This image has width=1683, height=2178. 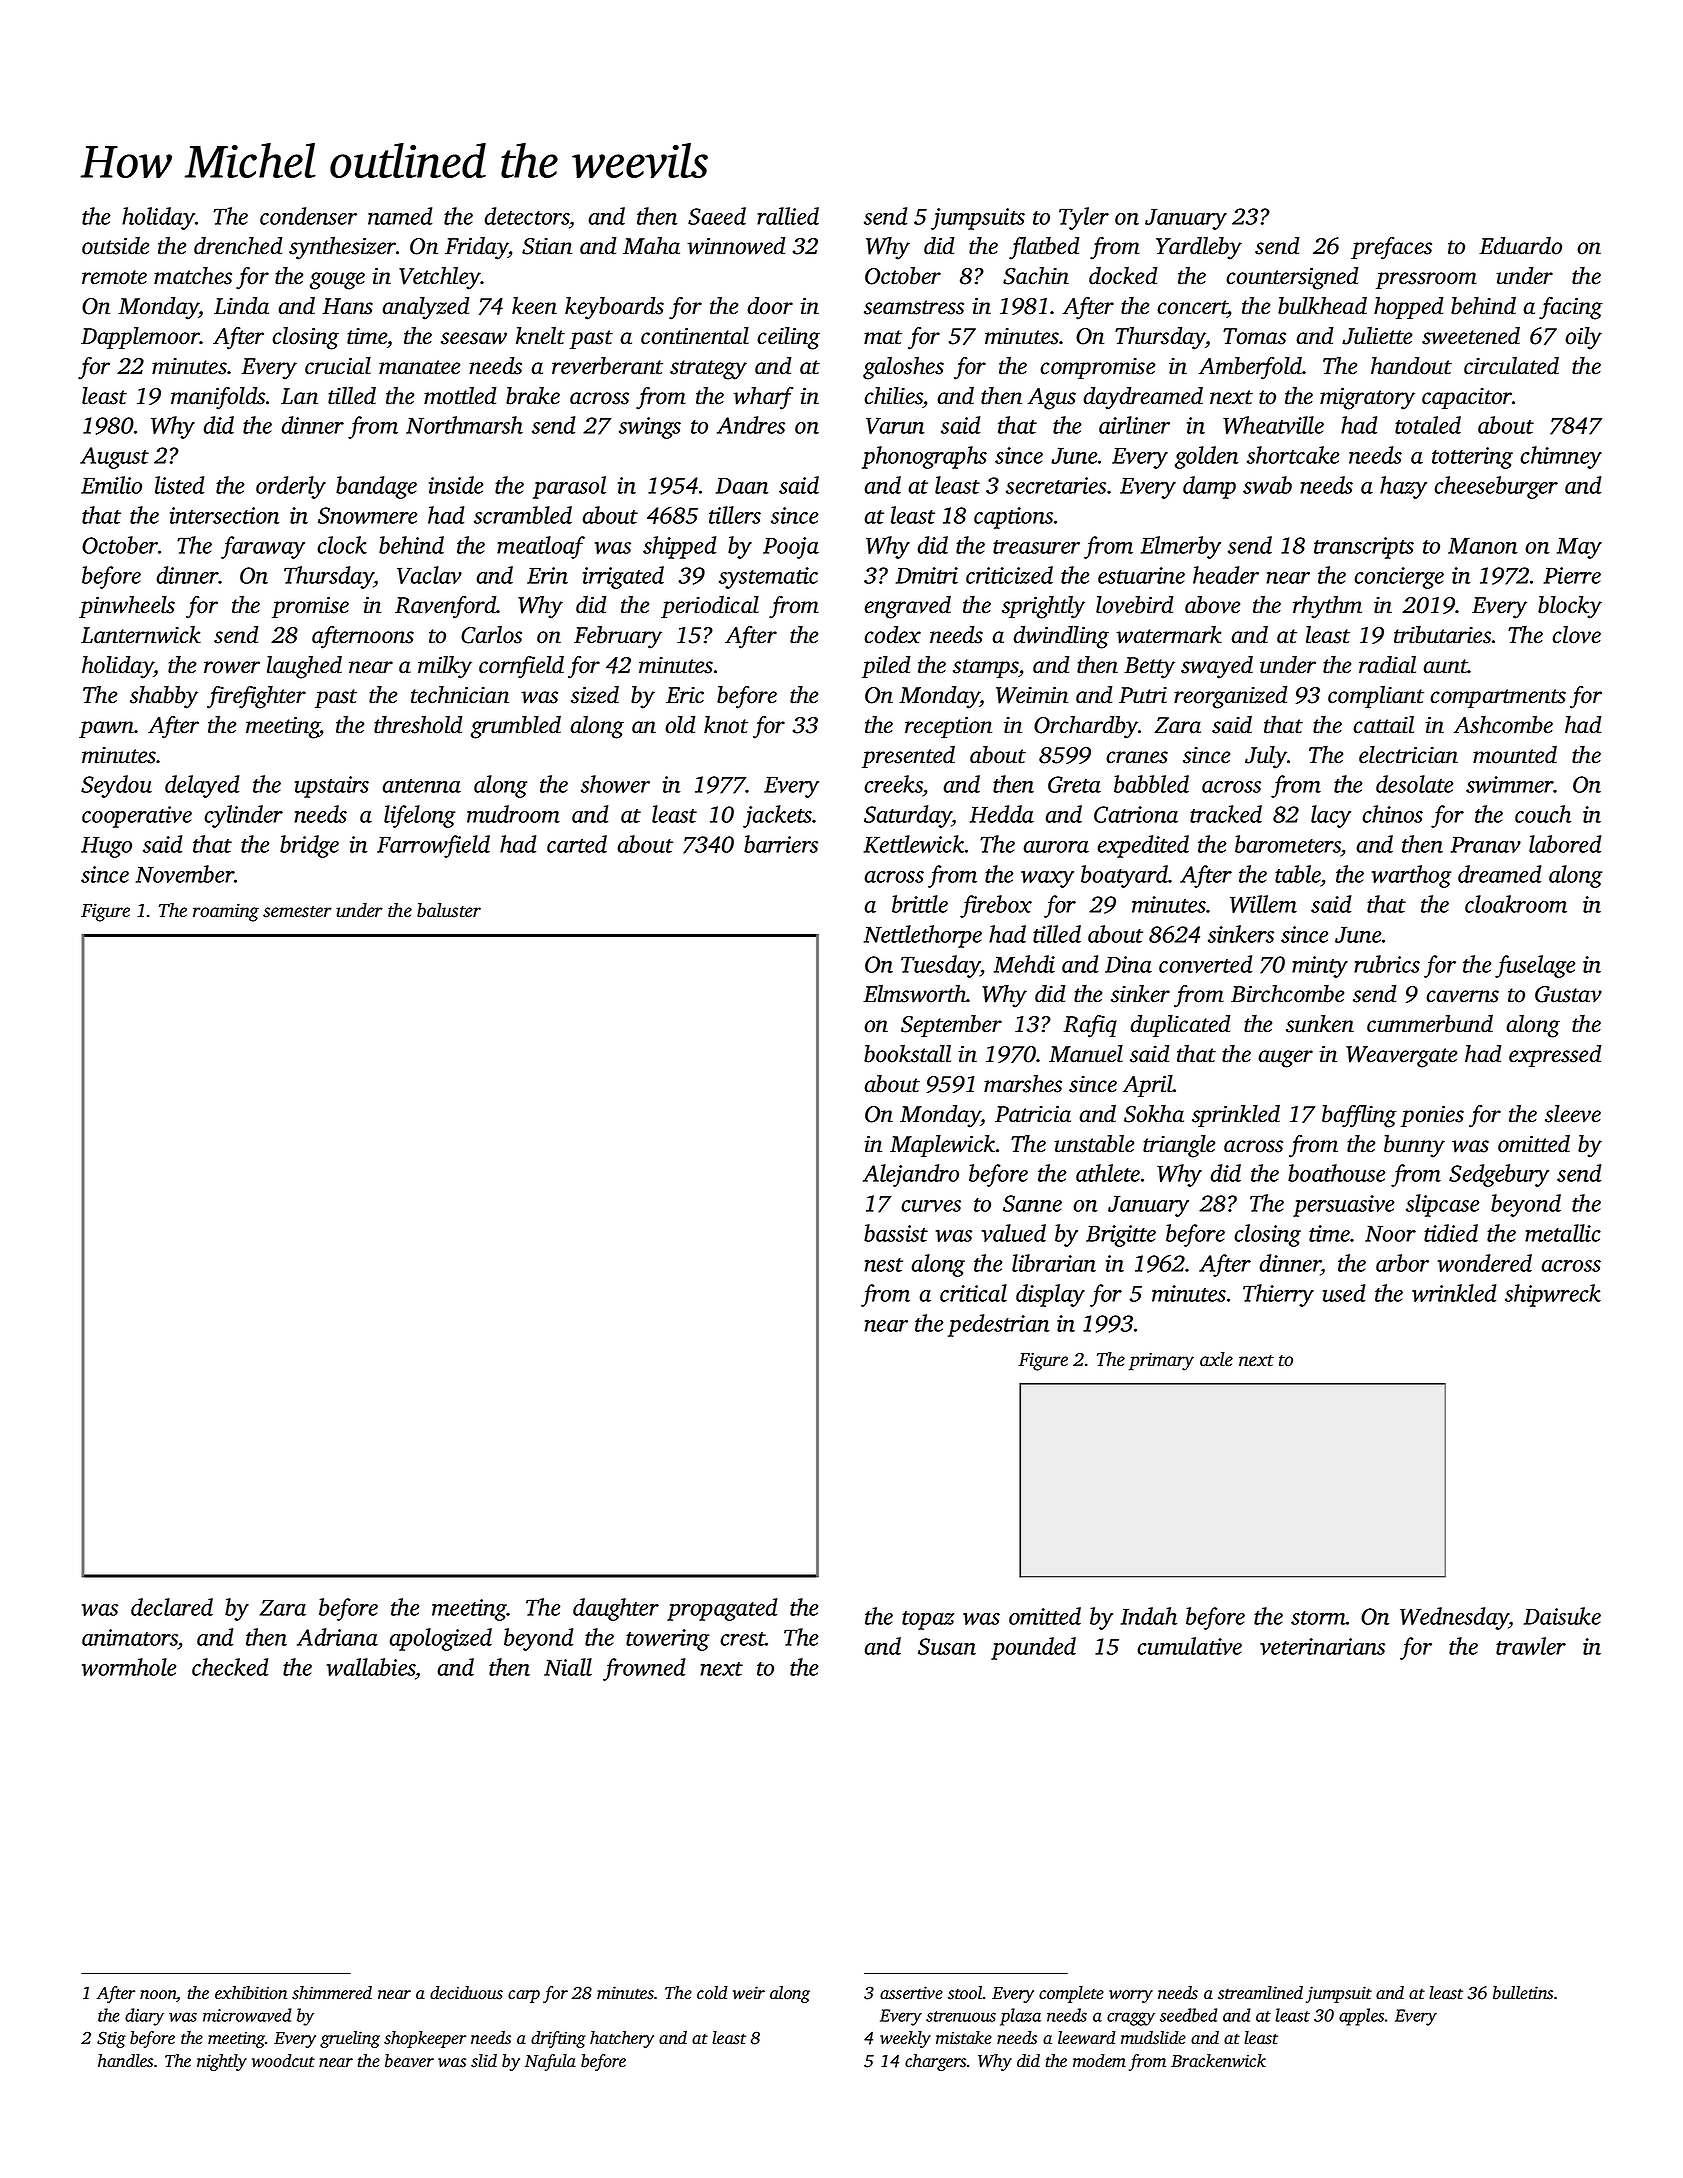 What do you see at coordinates (547, 246) in the image?
I see `Stian` at bounding box center [547, 246].
